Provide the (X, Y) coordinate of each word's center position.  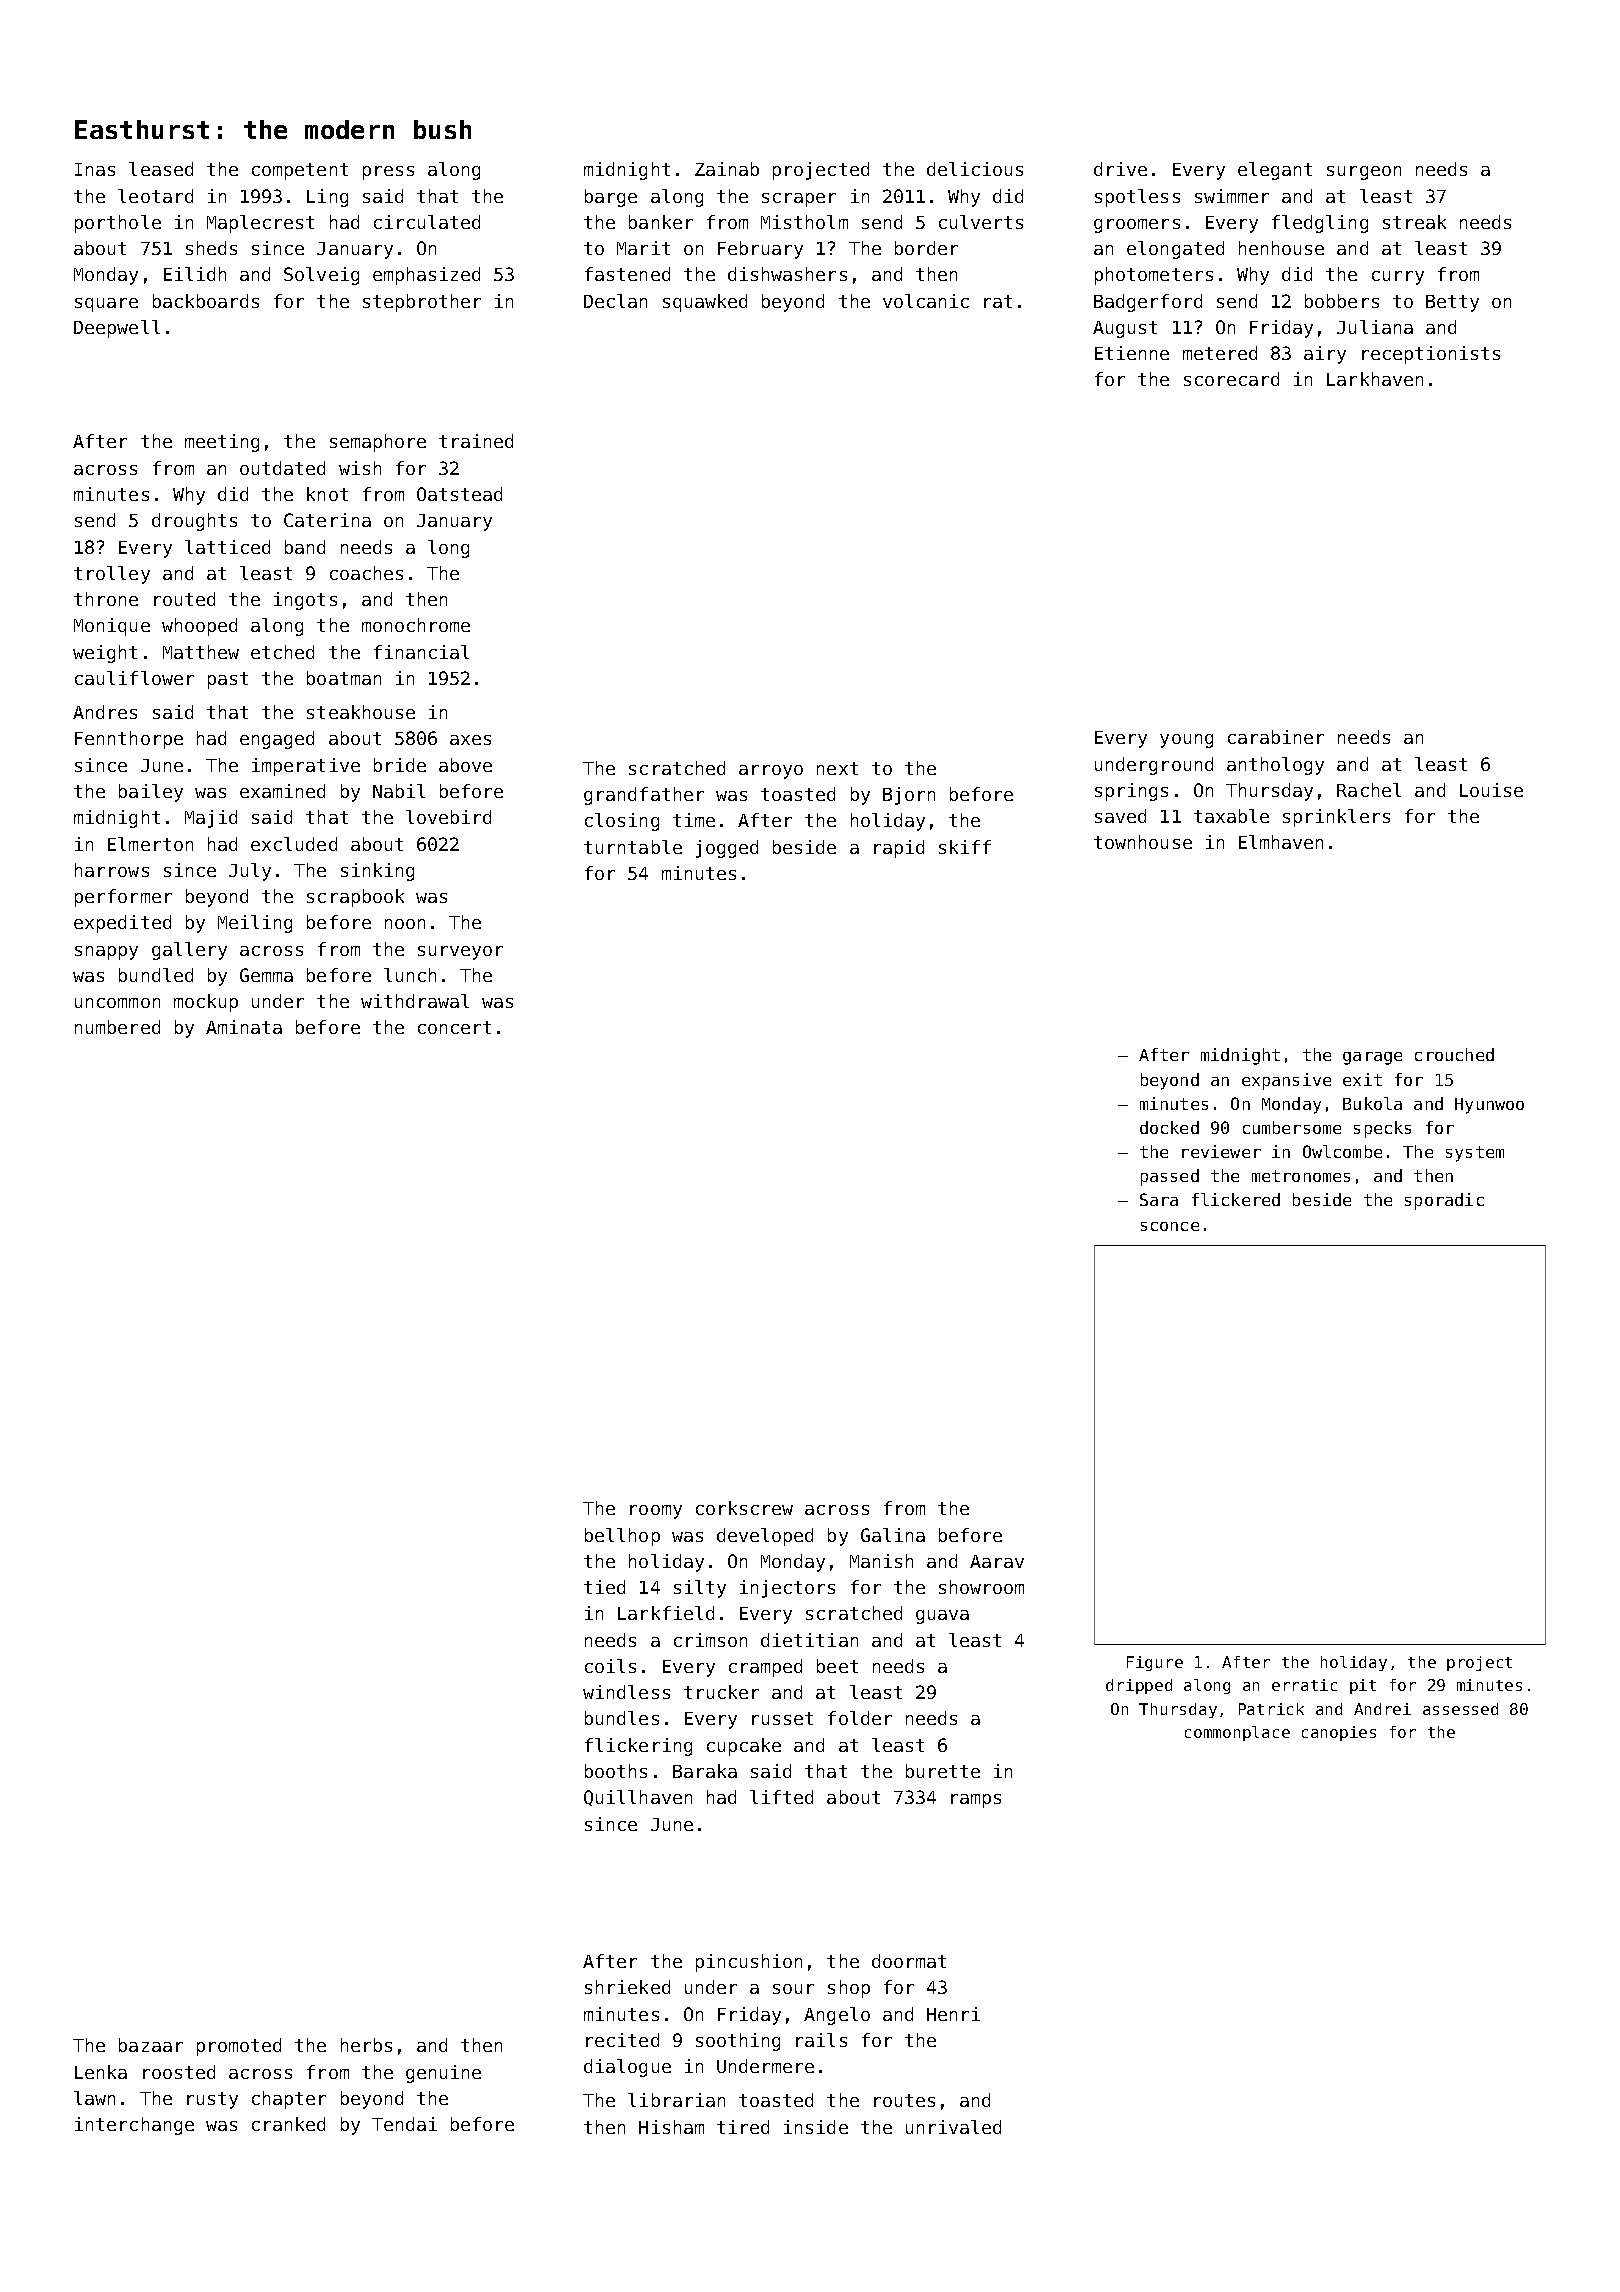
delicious (975, 169)
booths (616, 1771)
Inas (95, 169)
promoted (239, 2047)
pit (1363, 1686)
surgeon (1364, 173)
